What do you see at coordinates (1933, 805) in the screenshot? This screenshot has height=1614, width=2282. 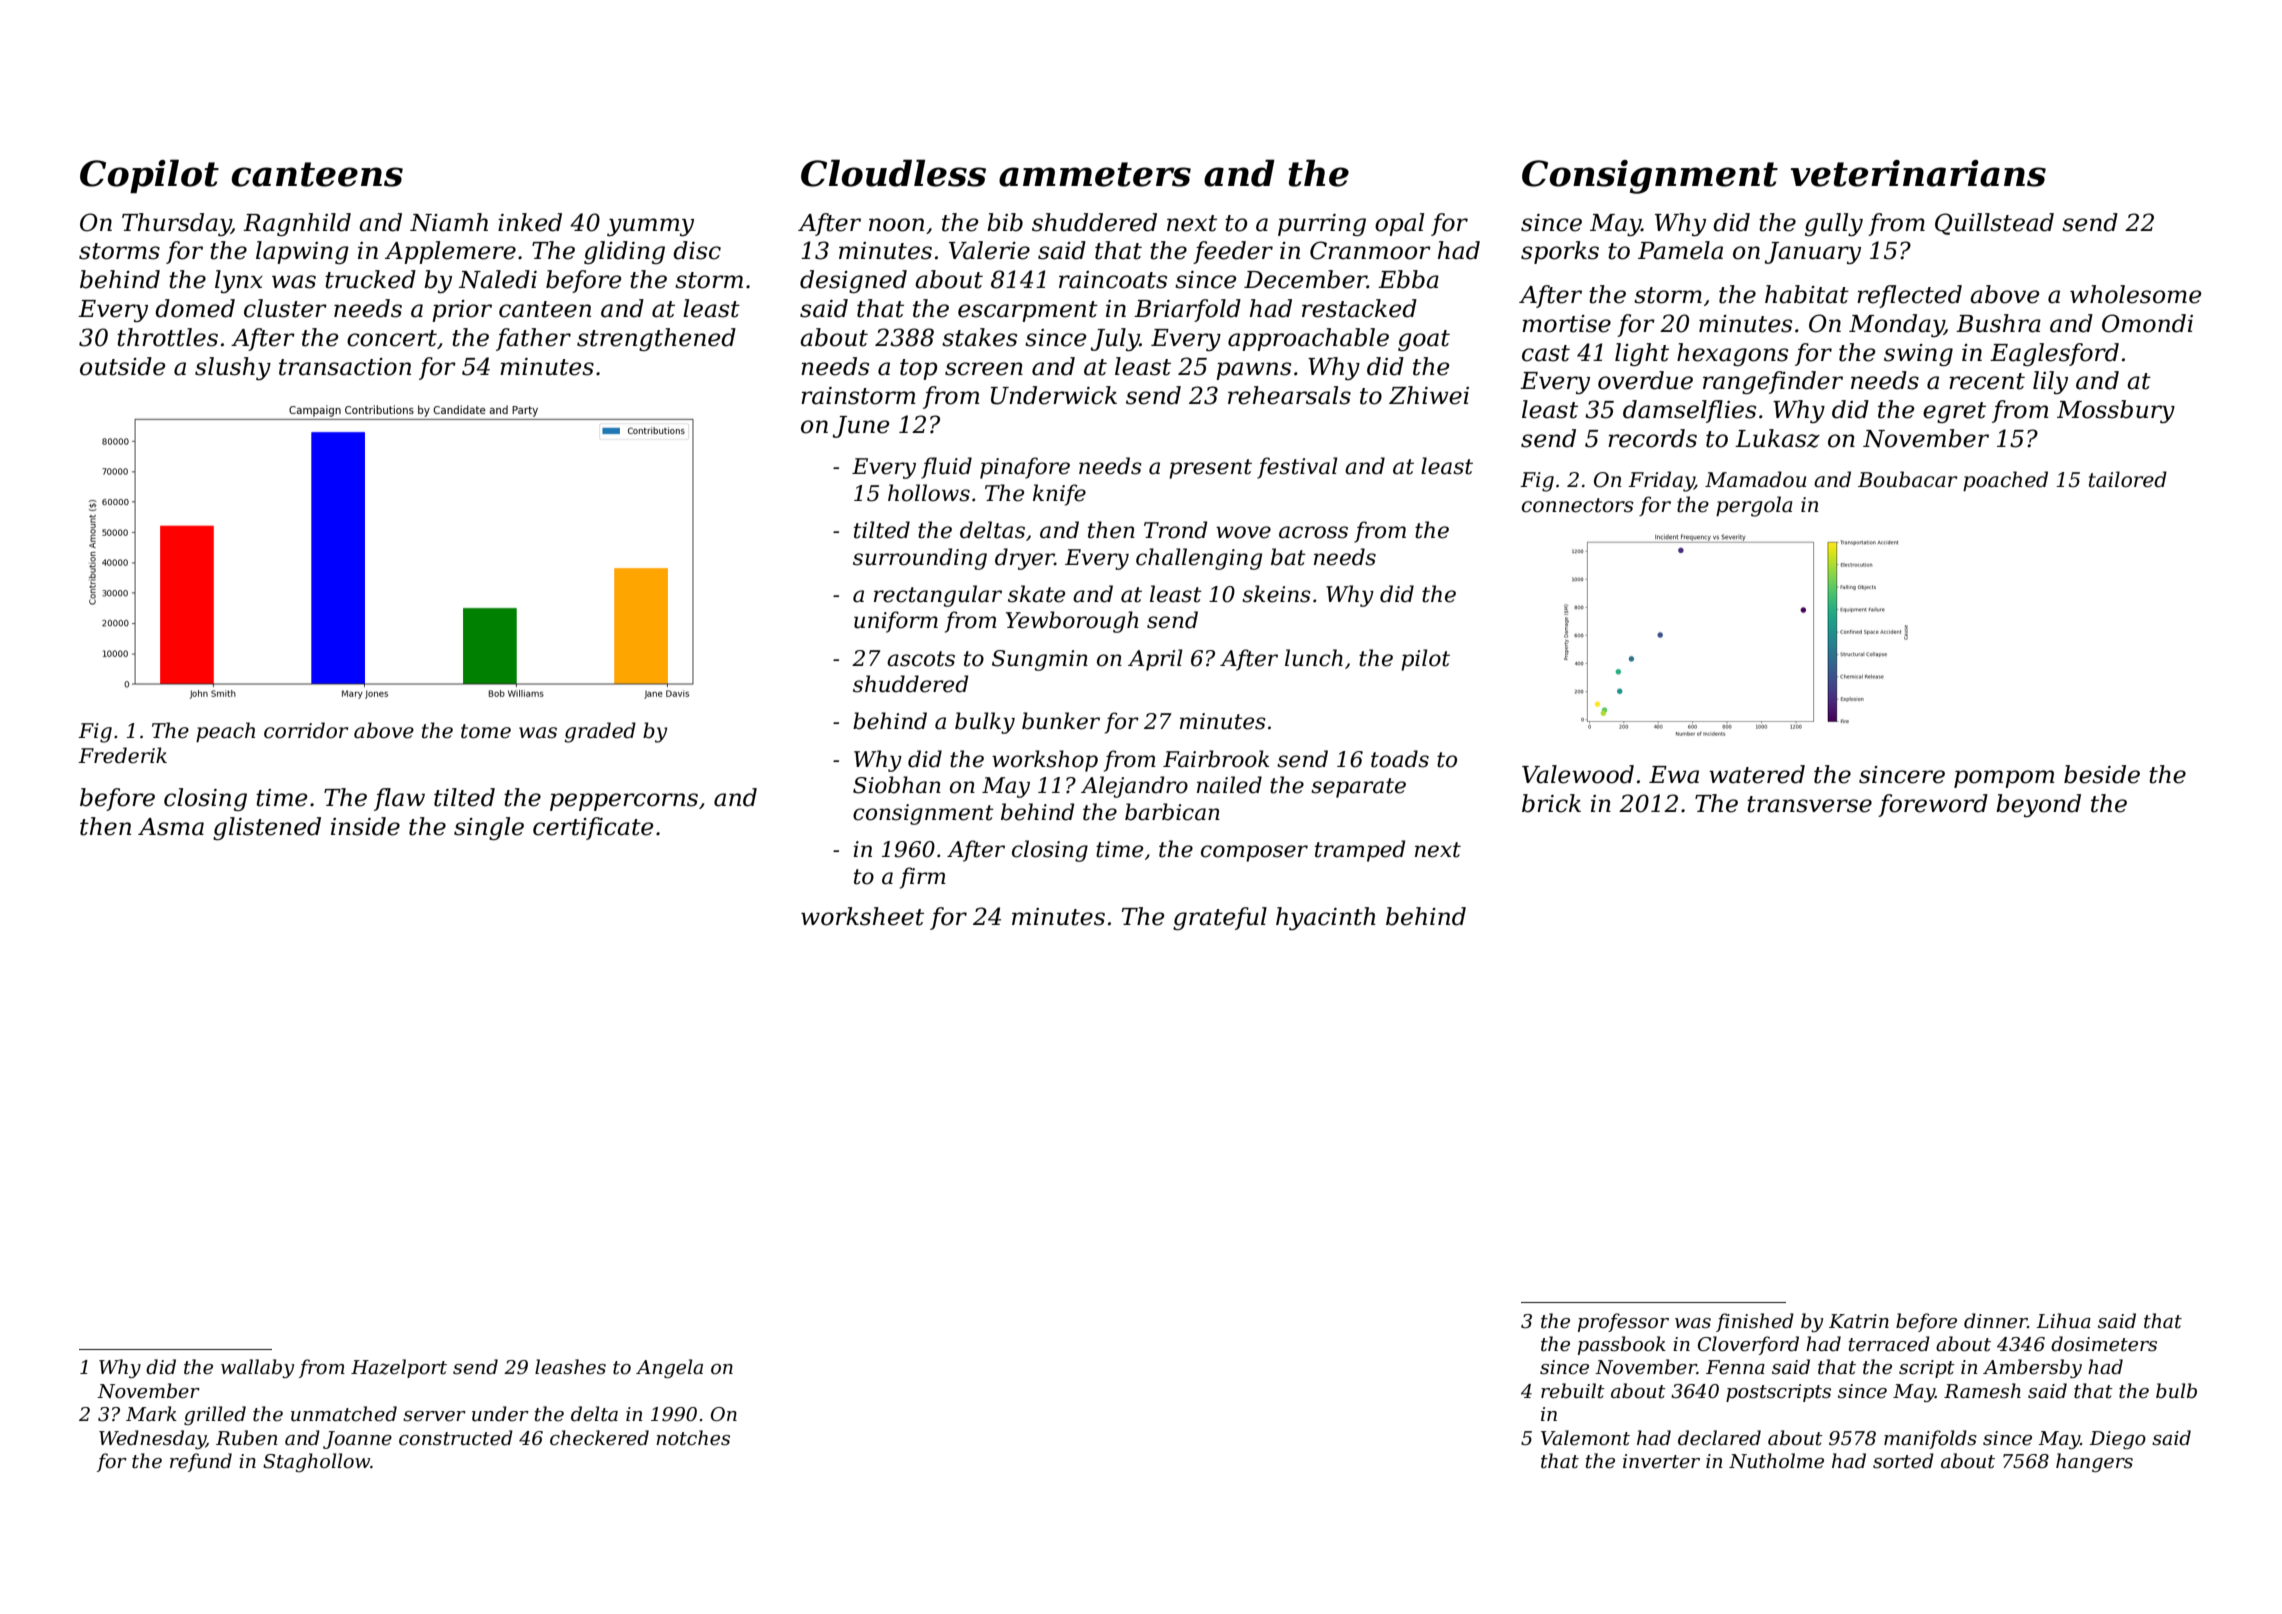 I see `foreword` at bounding box center [1933, 805].
